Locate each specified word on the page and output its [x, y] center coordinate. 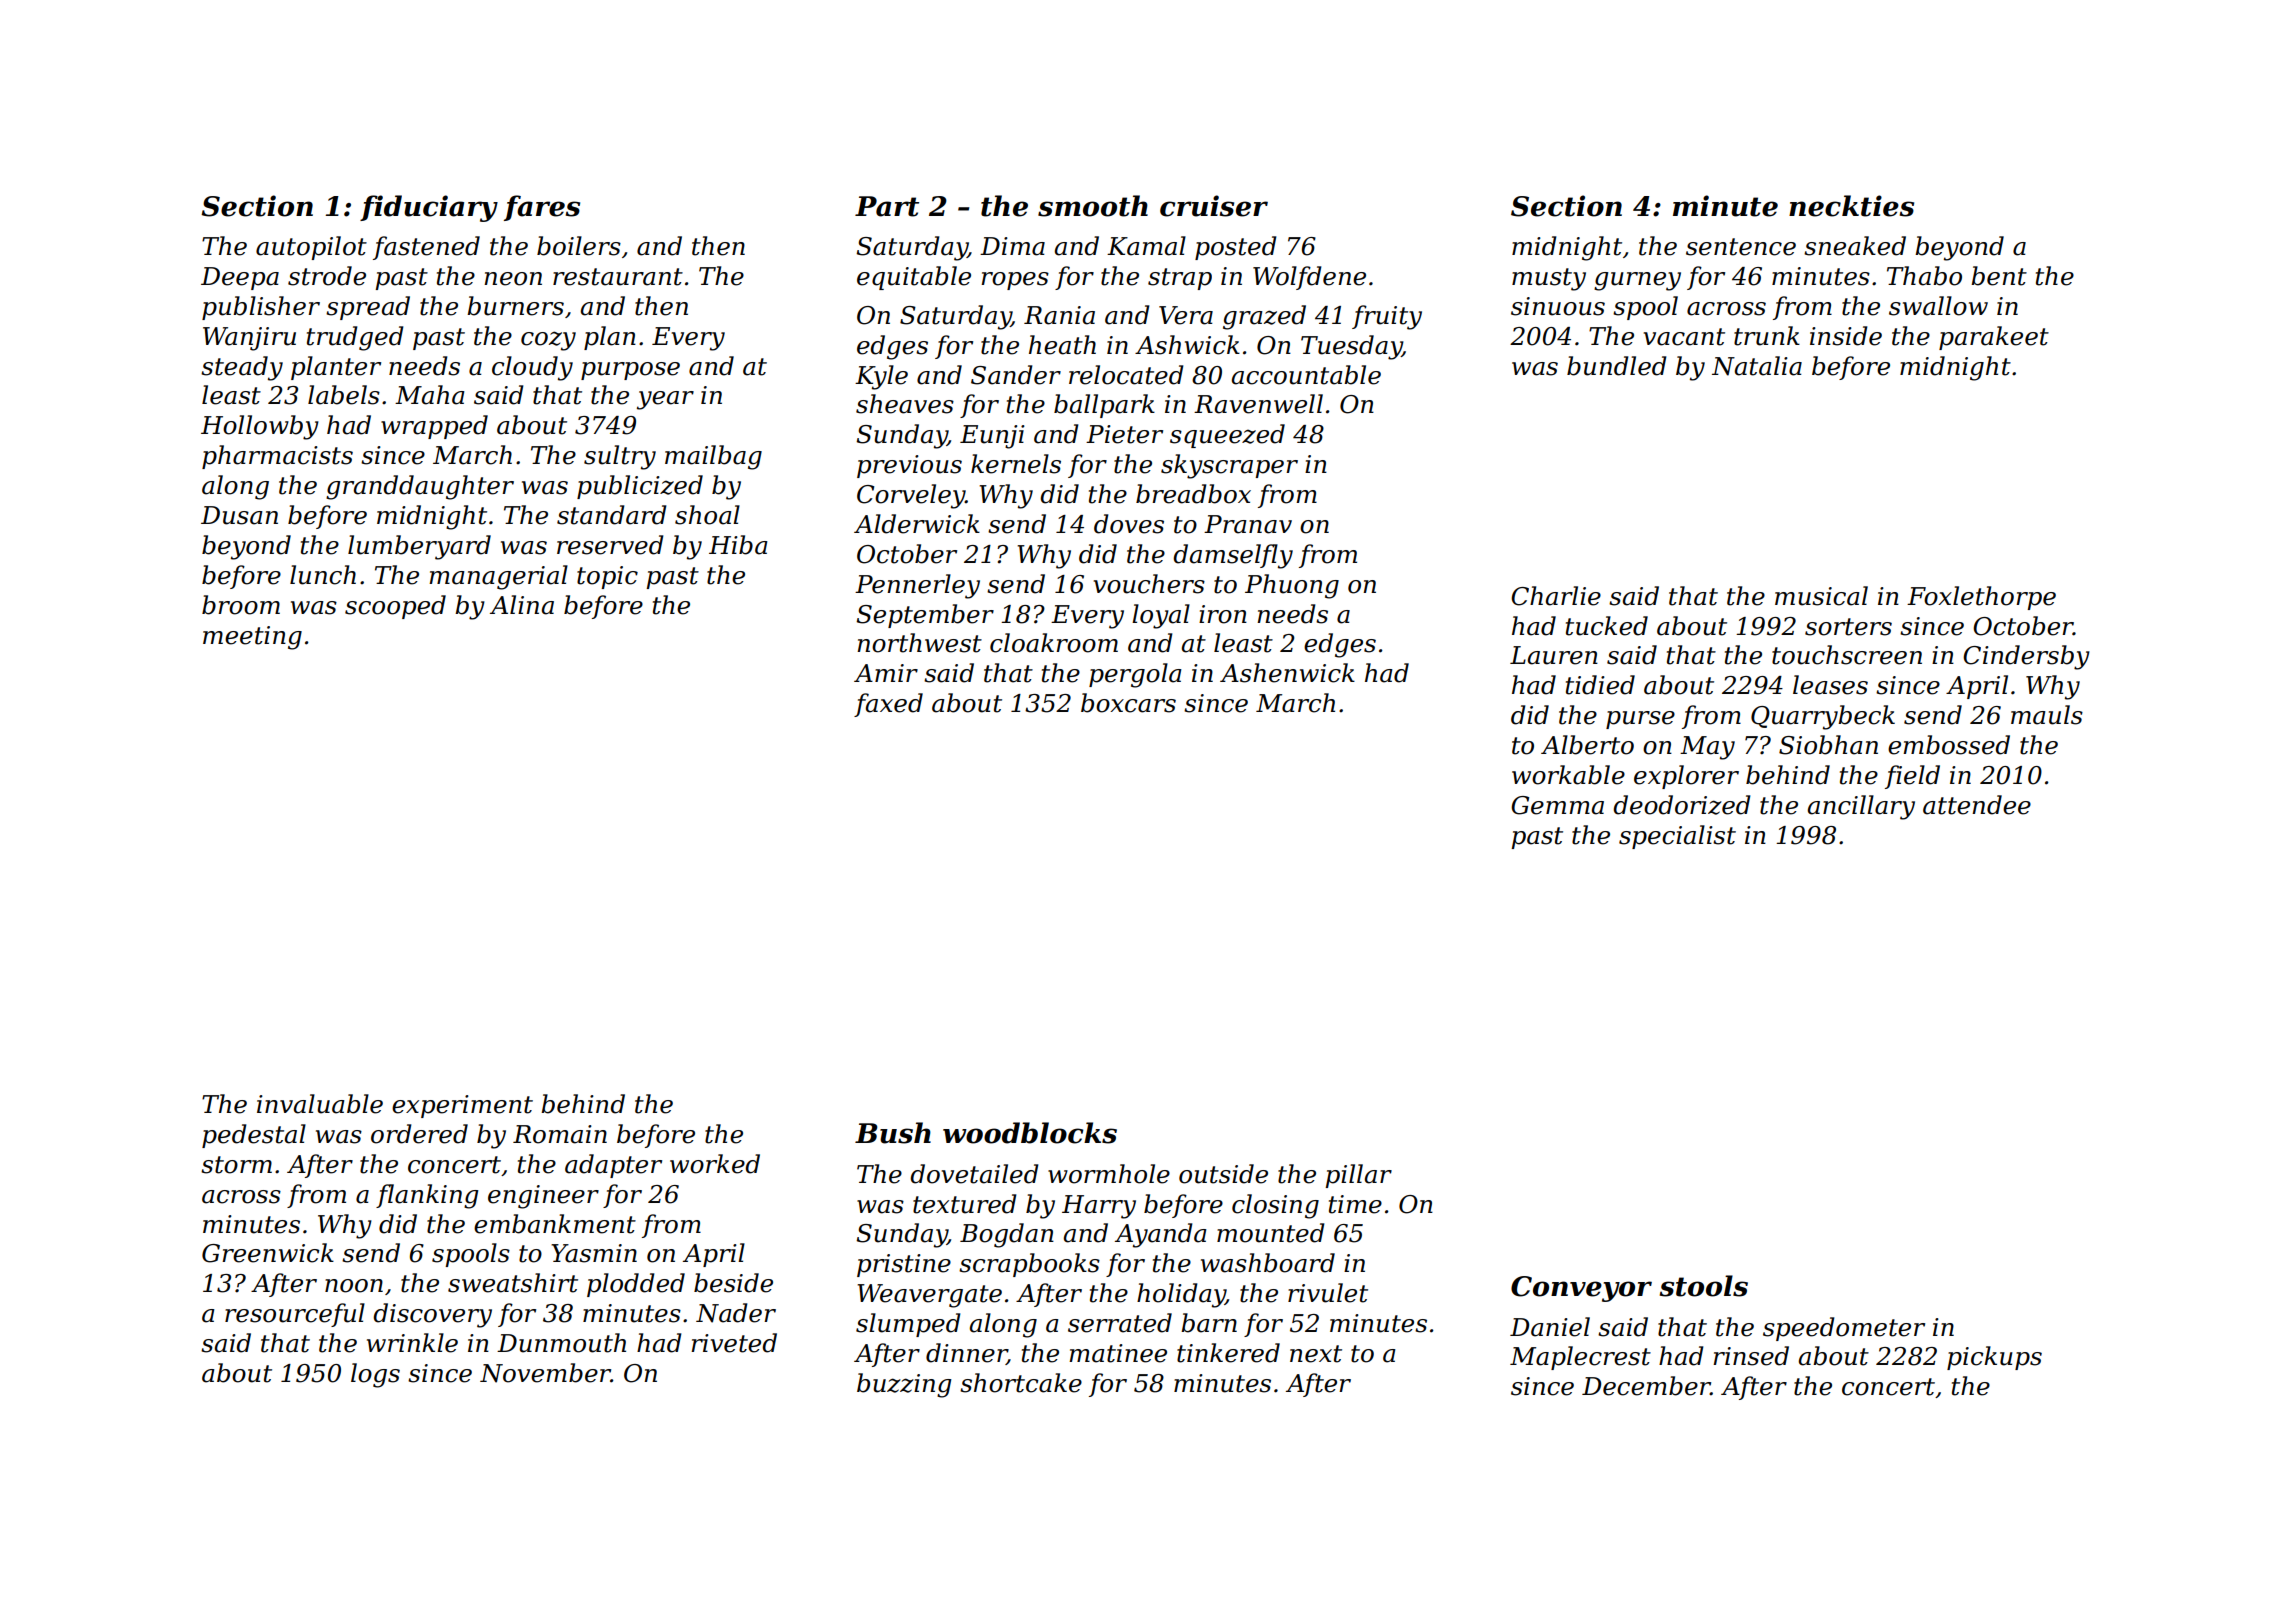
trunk [1767, 336]
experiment [462, 1106]
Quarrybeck [1823, 717]
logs [375, 1375]
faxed [888, 705]
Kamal [1146, 246]
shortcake [1021, 1383]
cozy [548, 341]
